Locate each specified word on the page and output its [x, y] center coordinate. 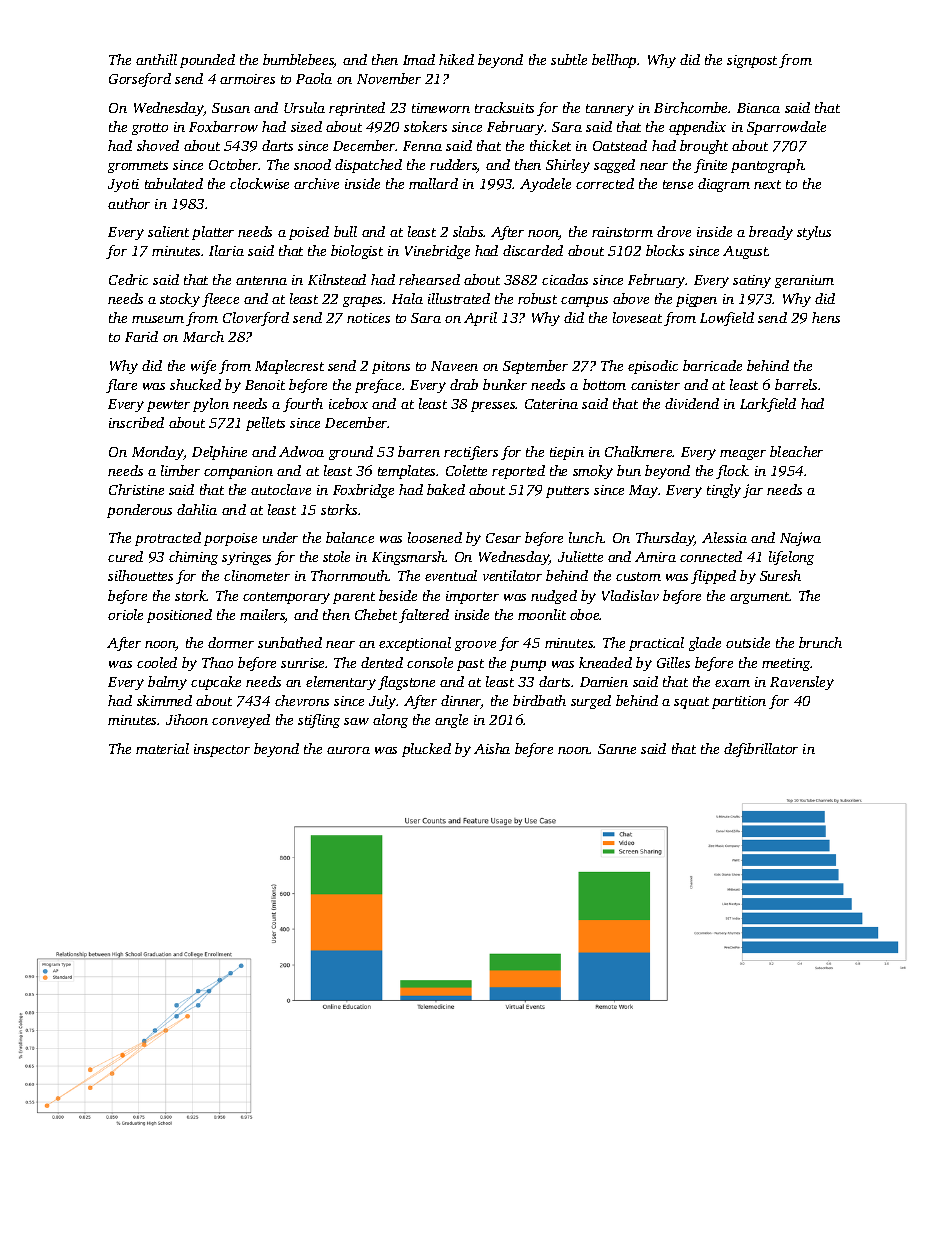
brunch [820, 642]
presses [493, 406]
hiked [456, 59]
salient [168, 231]
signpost [752, 61]
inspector [222, 750]
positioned [179, 616]
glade [705, 644]
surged [591, 702]
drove [674, 231]
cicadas [565, 279]
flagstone [406, 683]
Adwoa [301, 451]
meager [743, 455]
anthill [156, 59]
